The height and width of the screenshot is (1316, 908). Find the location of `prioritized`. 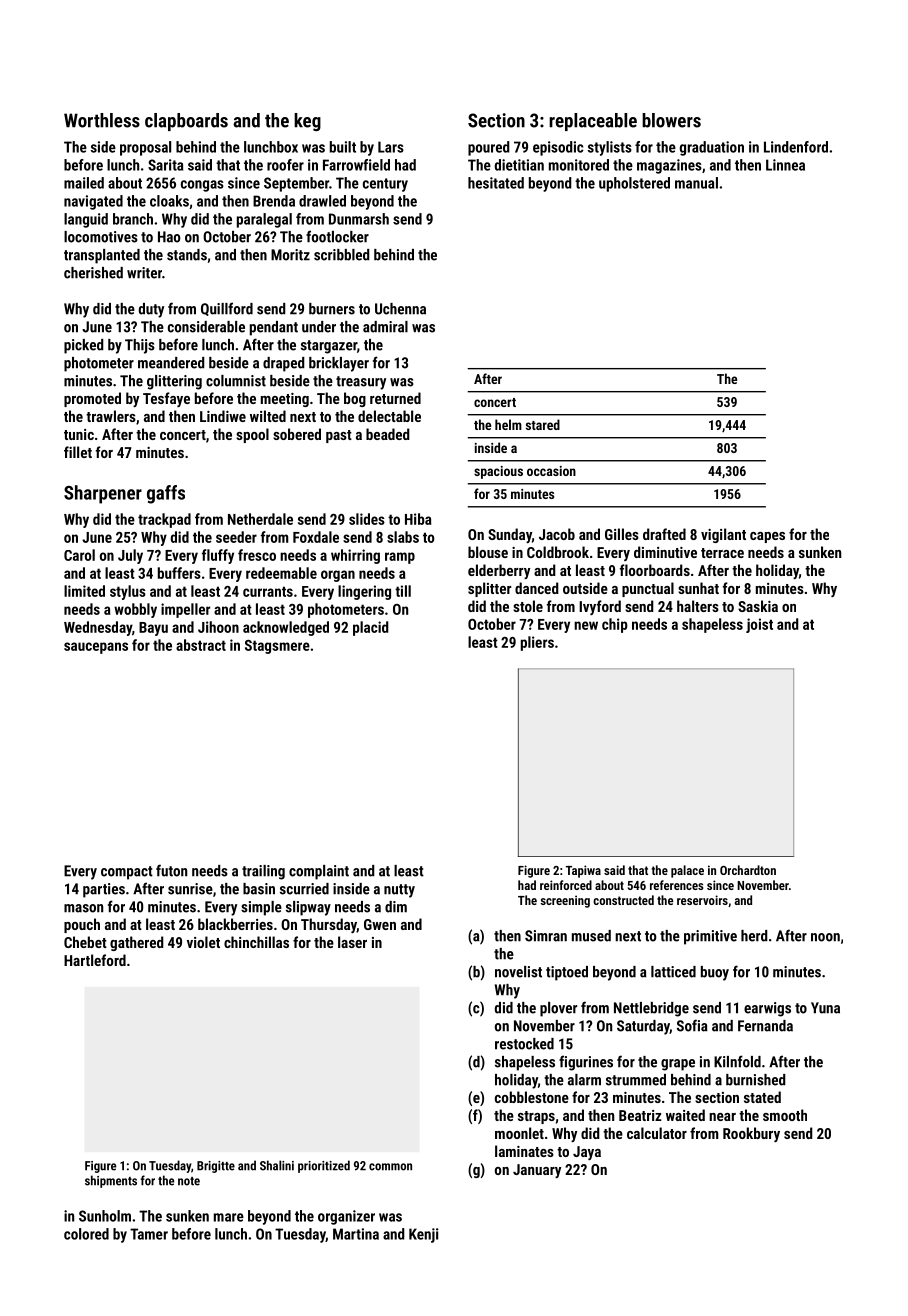

prioritized is located at coordinates (324, 1166).
